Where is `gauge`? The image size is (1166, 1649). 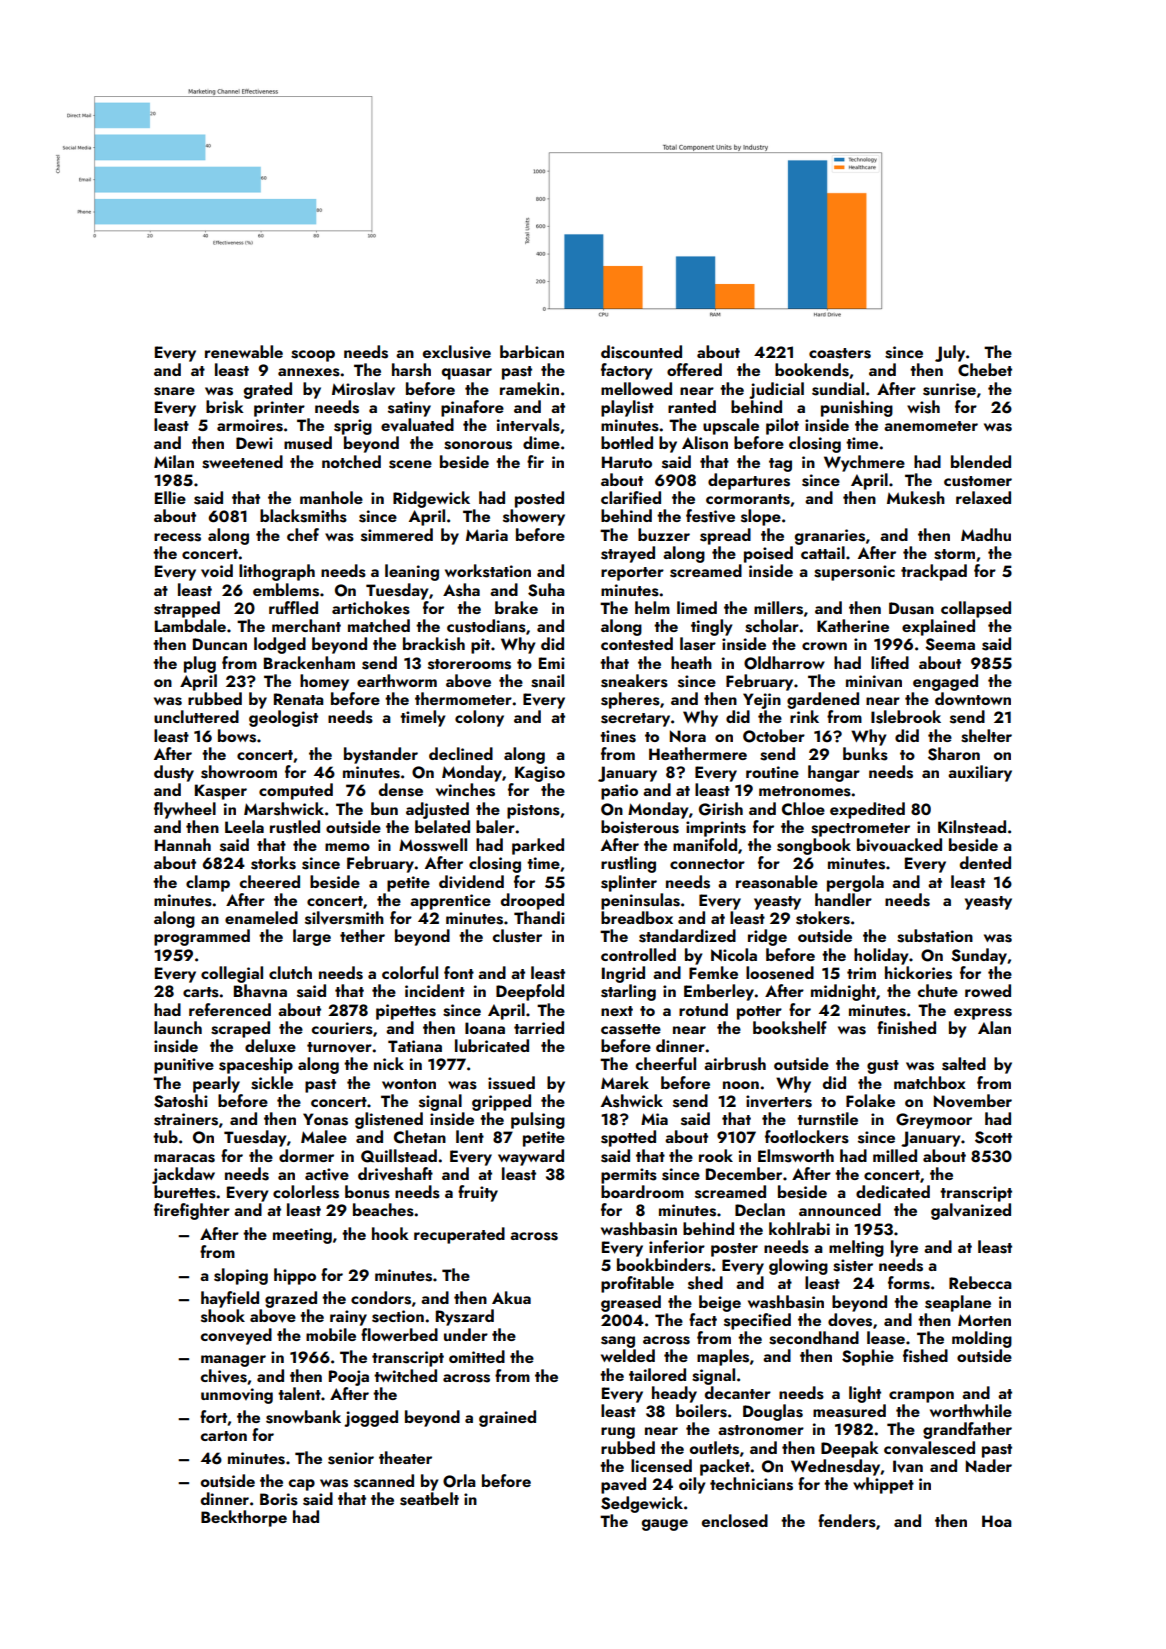
gauge is located at coordinates (665, 1525).
